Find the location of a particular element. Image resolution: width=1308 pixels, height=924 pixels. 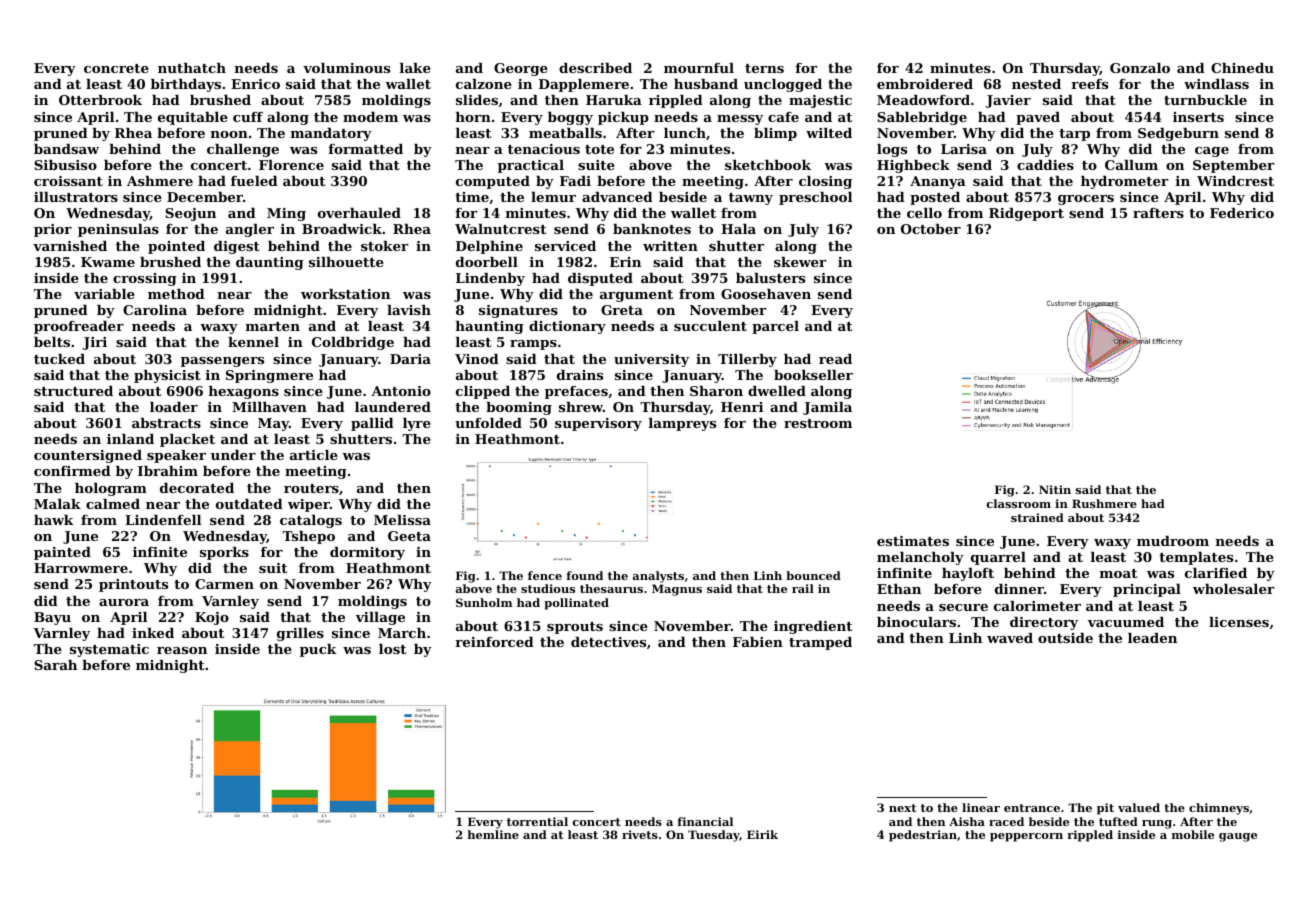

Gonzalo is located at coordinates (1140, 68).
